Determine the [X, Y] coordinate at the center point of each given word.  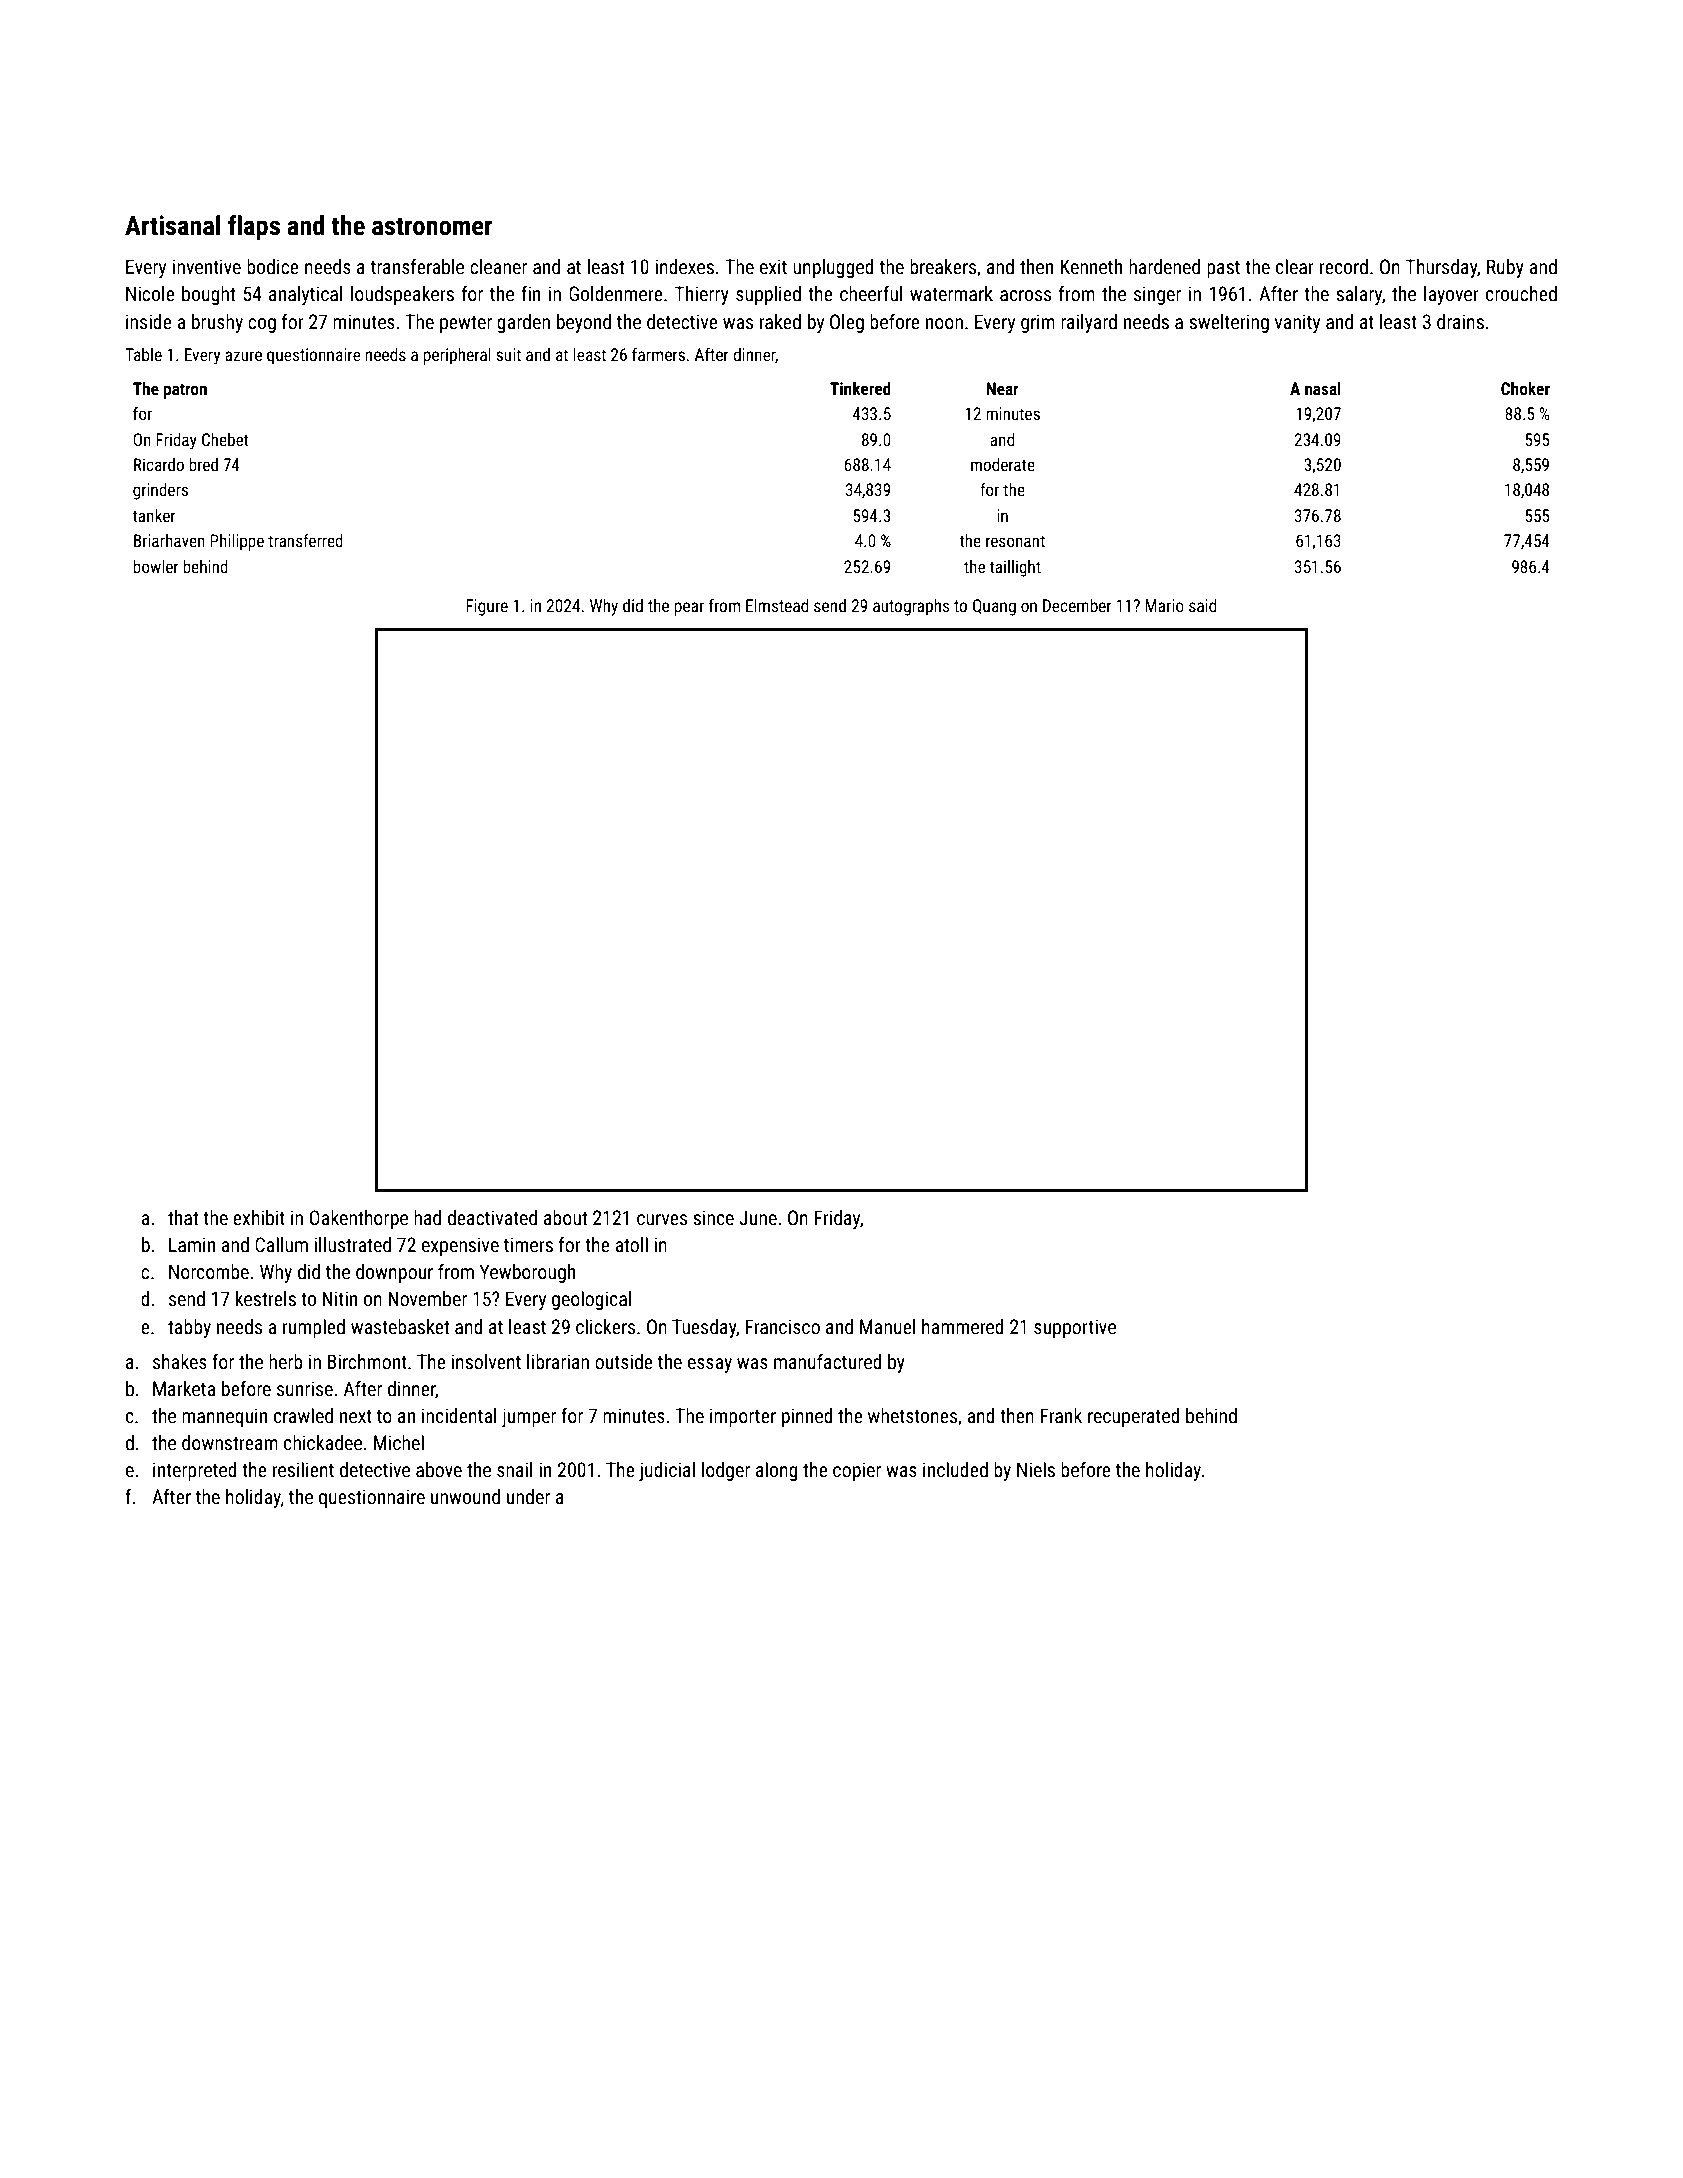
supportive [1075, 1328]
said [1203, 605]
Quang [994, 607]
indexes [684, 266]
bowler [156, 566]
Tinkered [860, 388]
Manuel [887, 1326]
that [183, 1217]
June [758, 1217]
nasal [1323, 388]
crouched [1521, 293]
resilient [303, 1469]
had [427, 1217]
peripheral [457, 356]
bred [203, 464]
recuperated [1134, 1417]
